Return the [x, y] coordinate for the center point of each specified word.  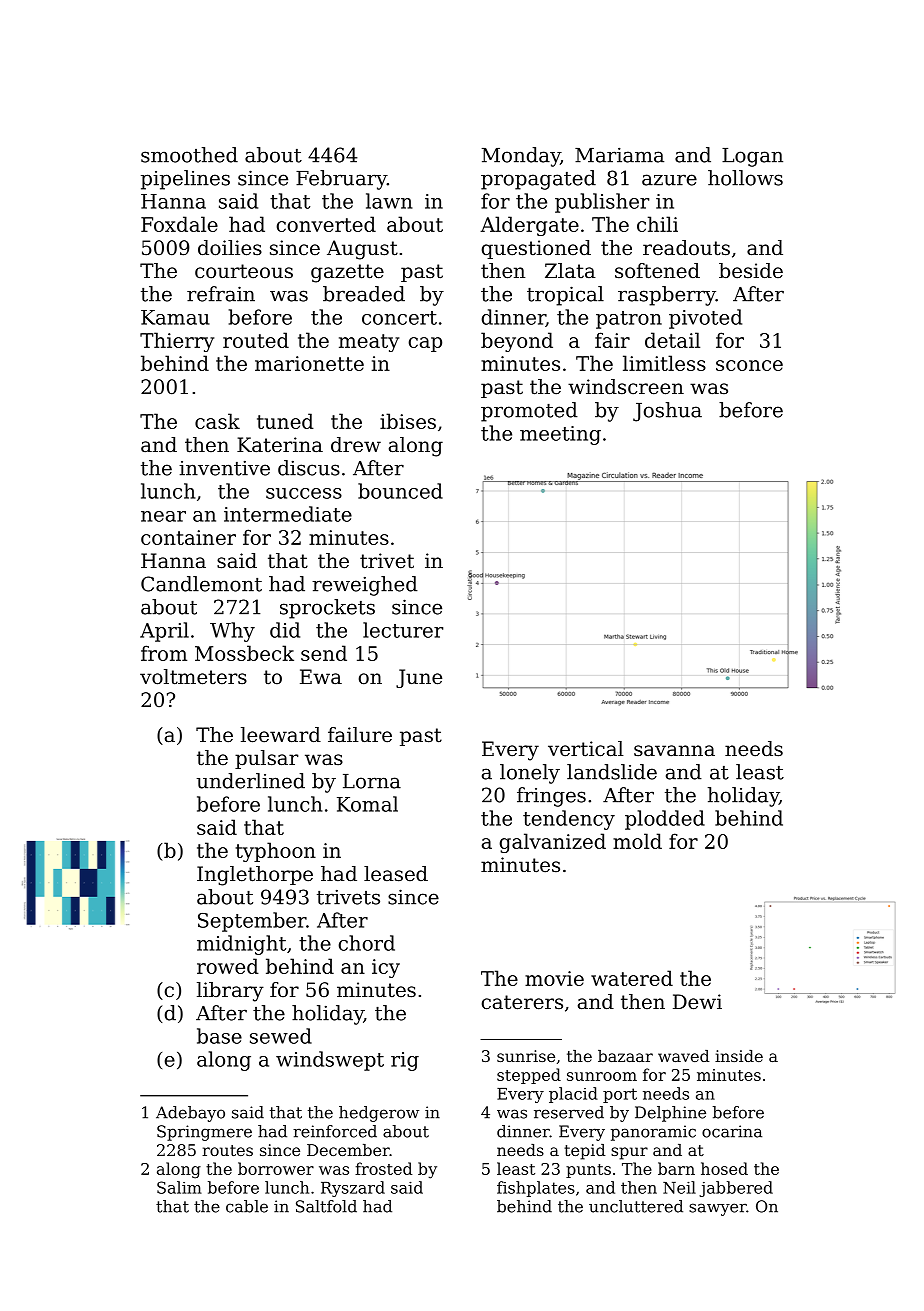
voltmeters [193, 677]
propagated [538, 180]
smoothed [189, 155]
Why [232, 632]
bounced [400, 491]
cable [247, 1206]
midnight [241, 945]
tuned [285, 421]
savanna [674, 751]
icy [386, 968]
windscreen [626, 387]
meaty [369, 343]
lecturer [403, 630]
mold [637, 841]
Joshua [667, 412]
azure [669, 180]
